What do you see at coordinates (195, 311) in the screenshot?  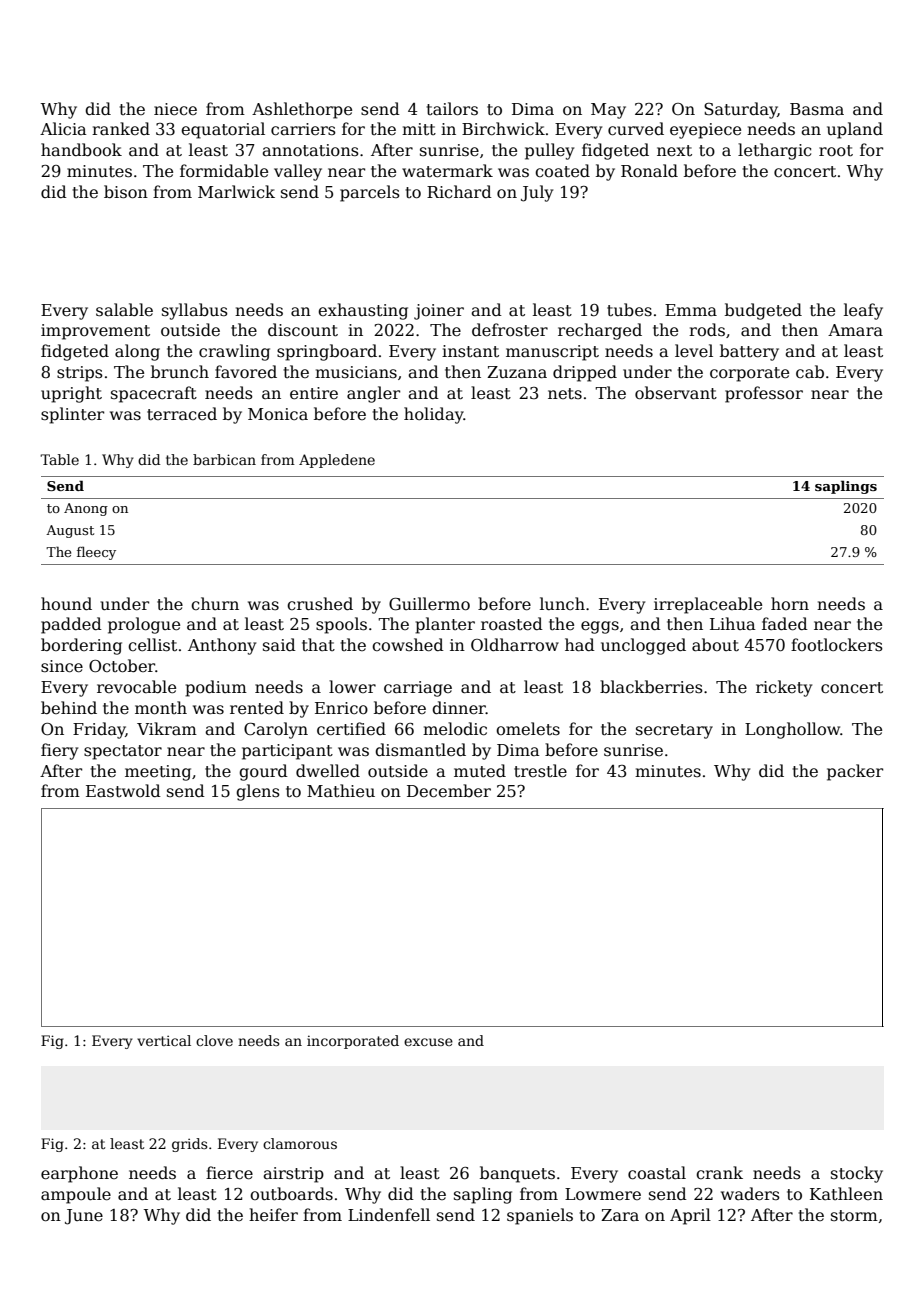 I see `syllabus` at bounding box center [195, 311].
